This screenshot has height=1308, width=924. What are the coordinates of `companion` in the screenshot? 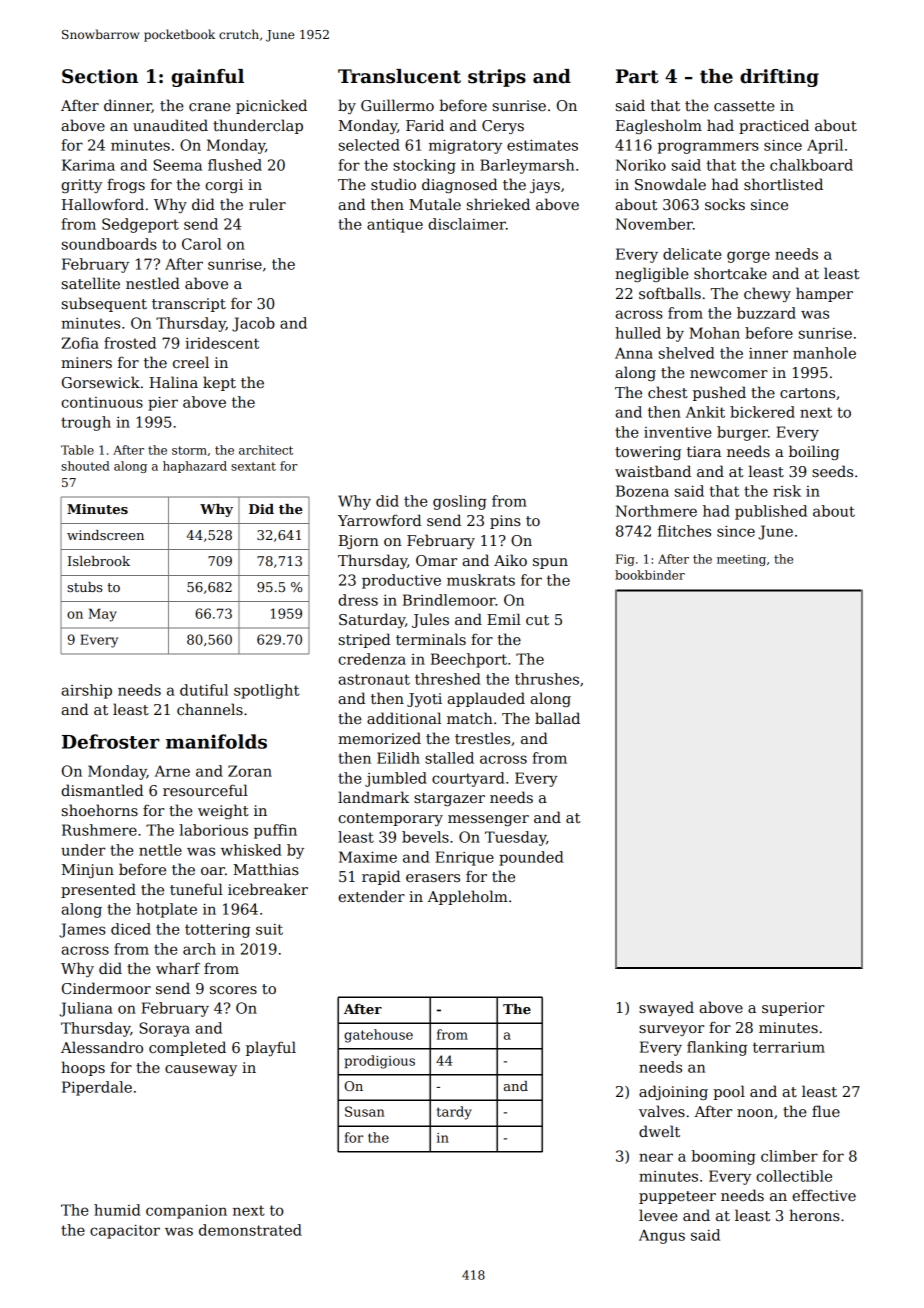 It's located at (186, 1211).
